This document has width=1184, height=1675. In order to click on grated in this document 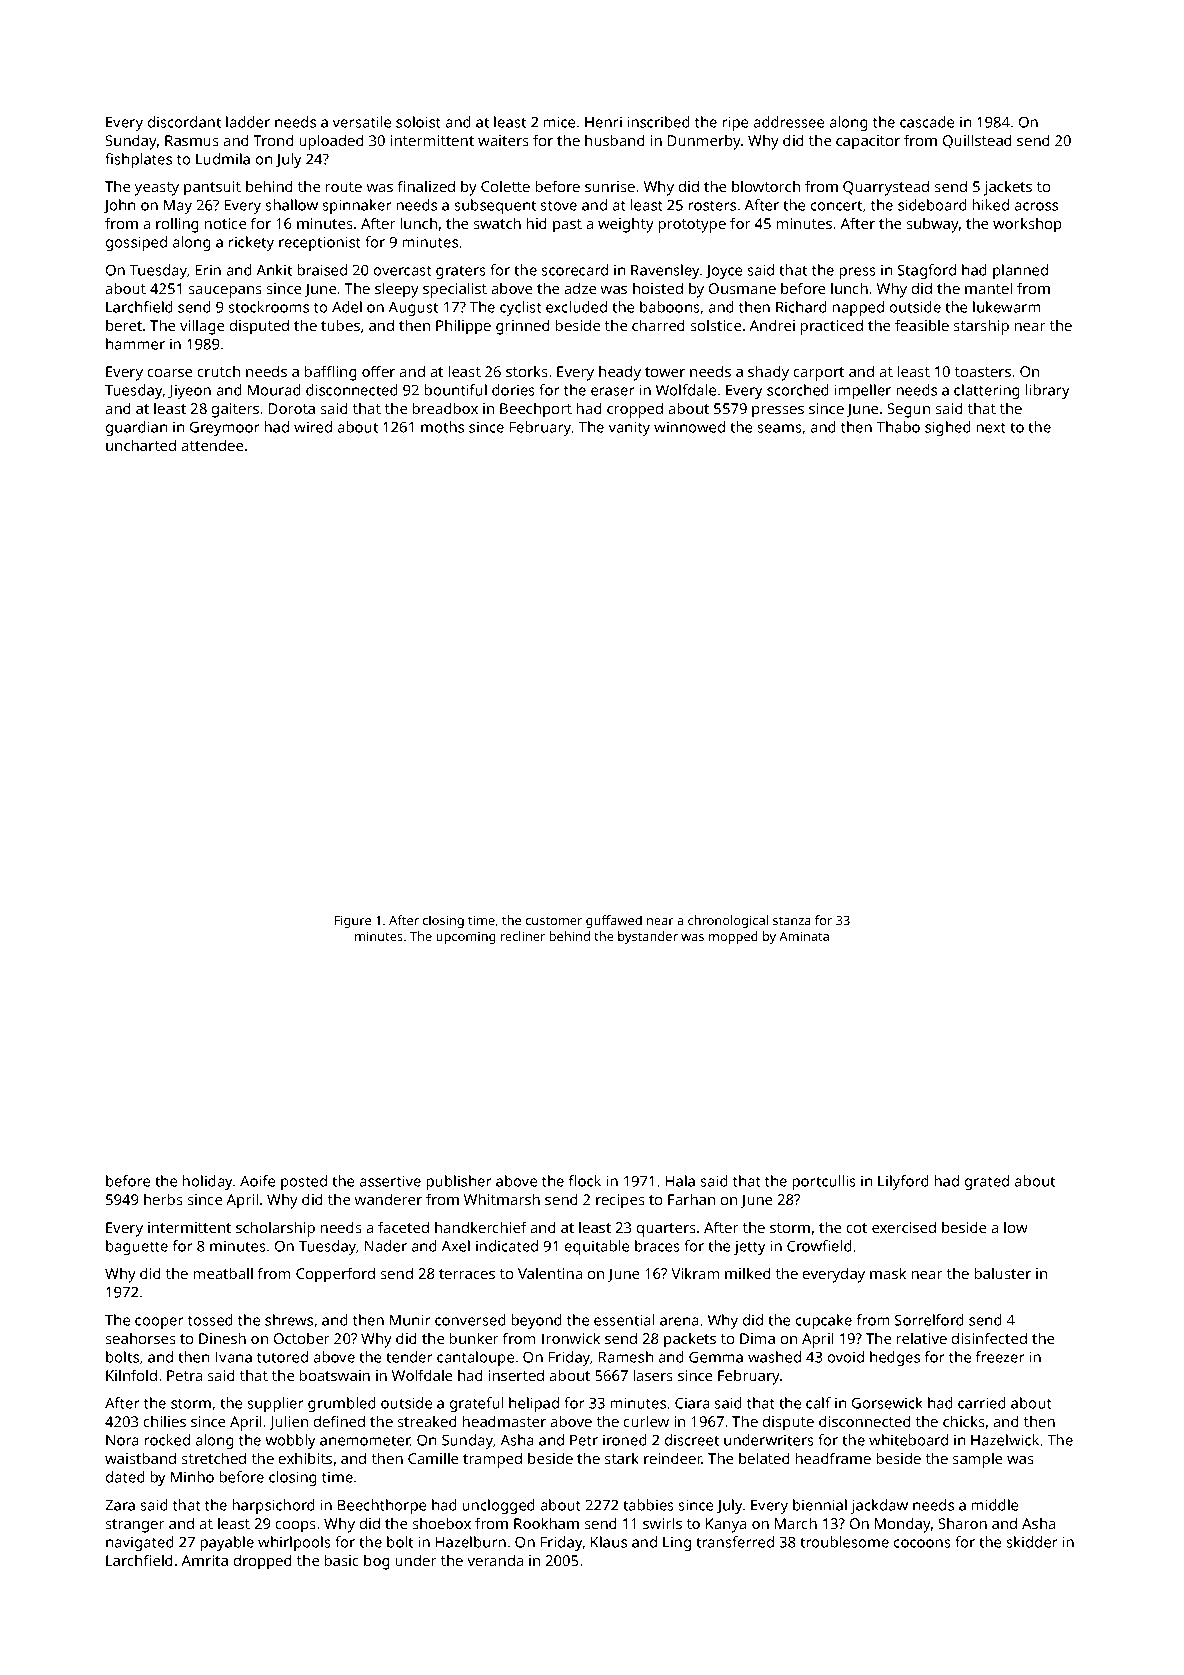, I will do `click(987, 1182)`.
